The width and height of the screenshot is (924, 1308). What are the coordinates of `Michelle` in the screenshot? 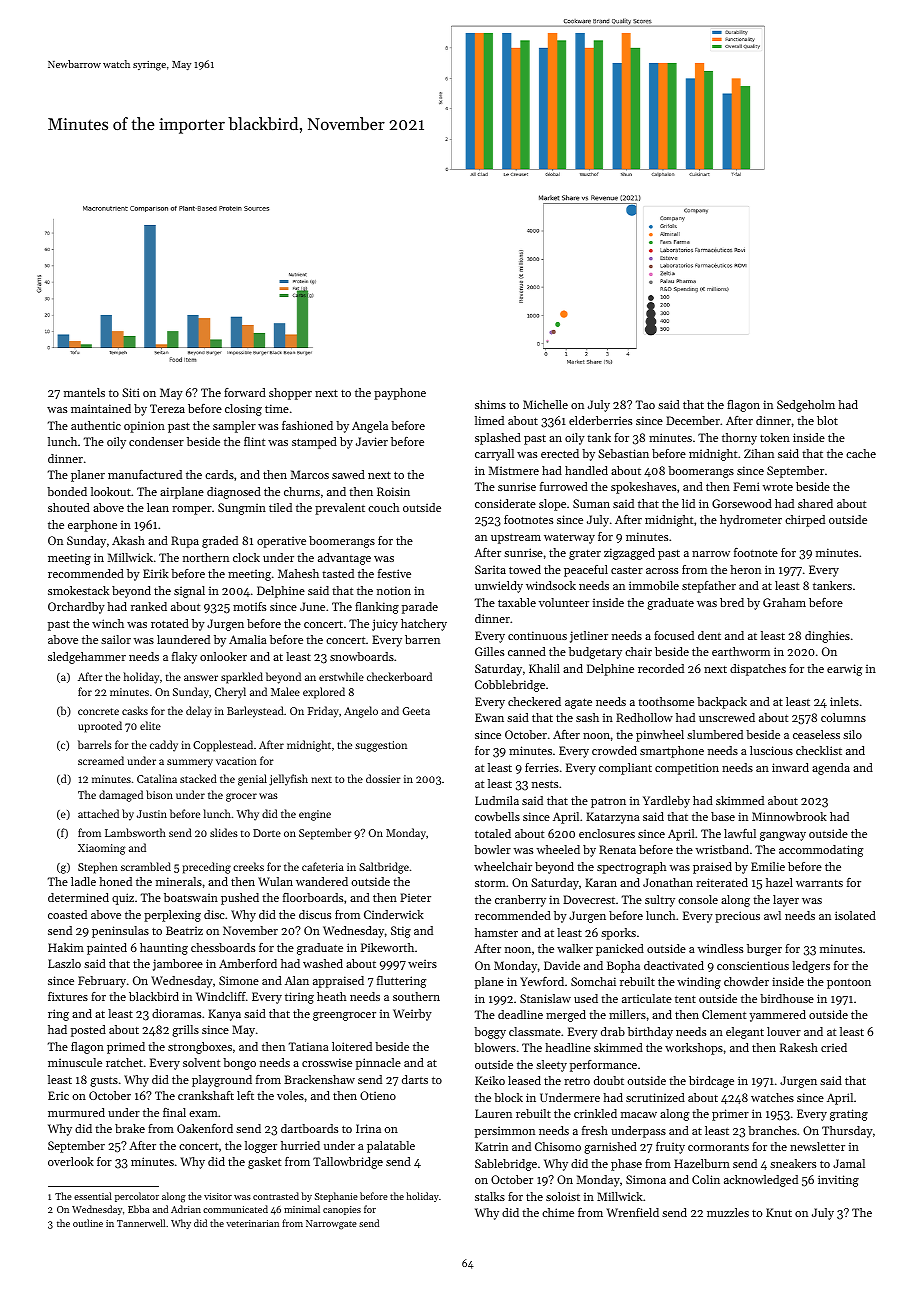 It's located at (545, 404).
